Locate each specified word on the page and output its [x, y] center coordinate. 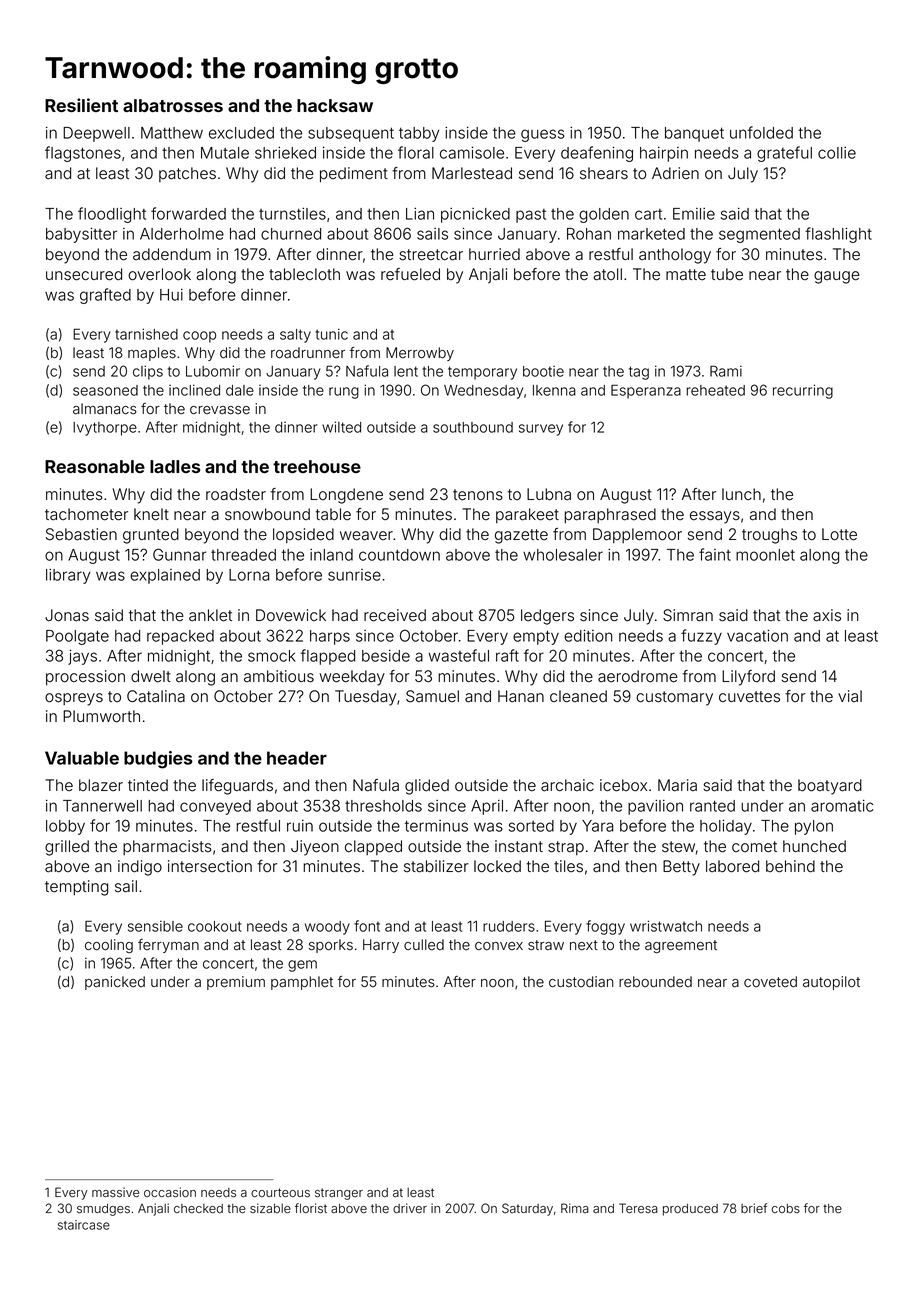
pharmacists [167, 847]
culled [424, 944]
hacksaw [335, 105]
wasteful [458, 655]
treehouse [317, 466]
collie [837, 153]
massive [115, 1192]
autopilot [831, 983]
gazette [521, 536]
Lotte [839, 534]
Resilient [81, 105]
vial [850, 696]
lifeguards [237, 787]
